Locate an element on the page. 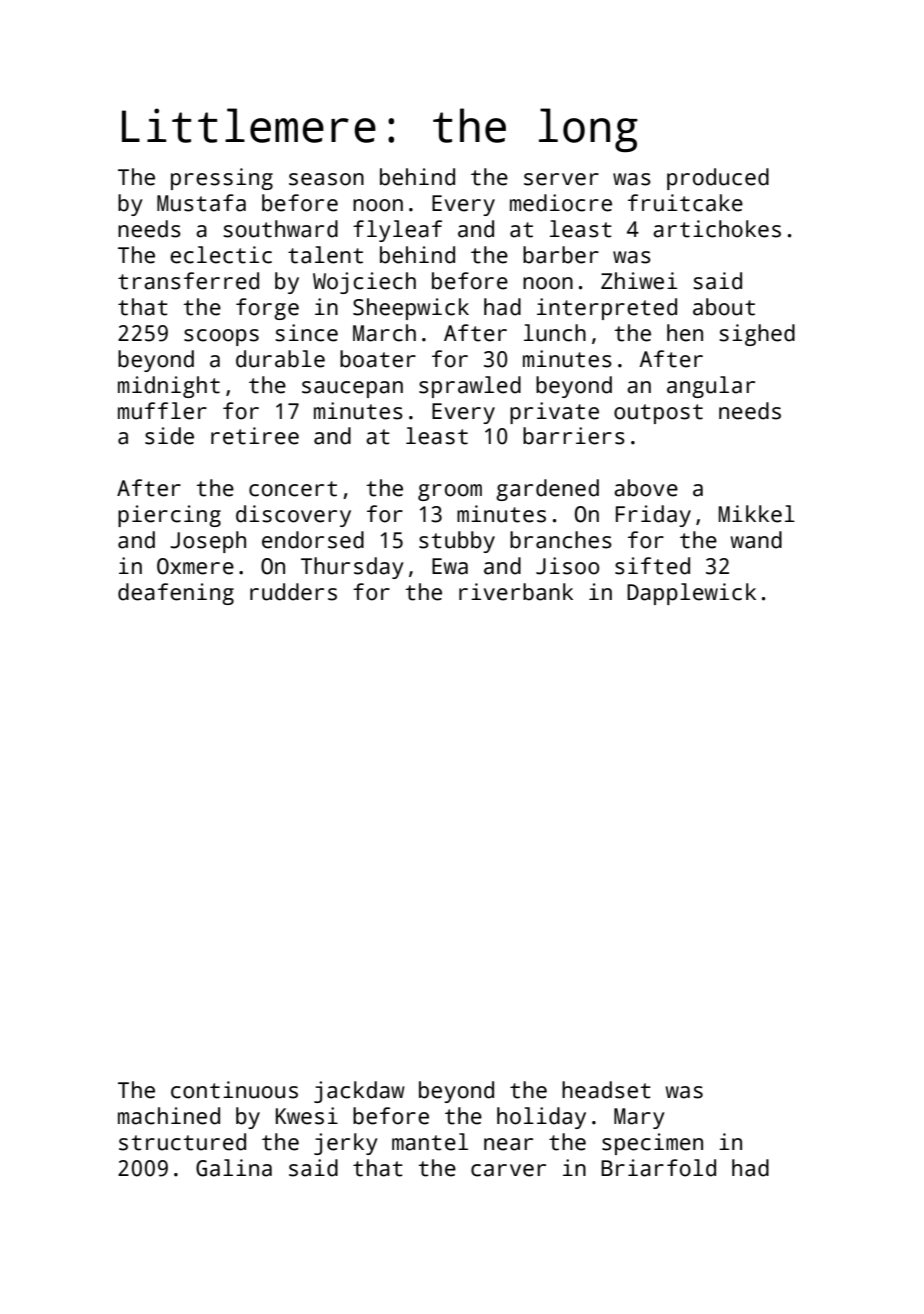 The image size is (924, 1314). barriers is located at coordinates (574, 436).
